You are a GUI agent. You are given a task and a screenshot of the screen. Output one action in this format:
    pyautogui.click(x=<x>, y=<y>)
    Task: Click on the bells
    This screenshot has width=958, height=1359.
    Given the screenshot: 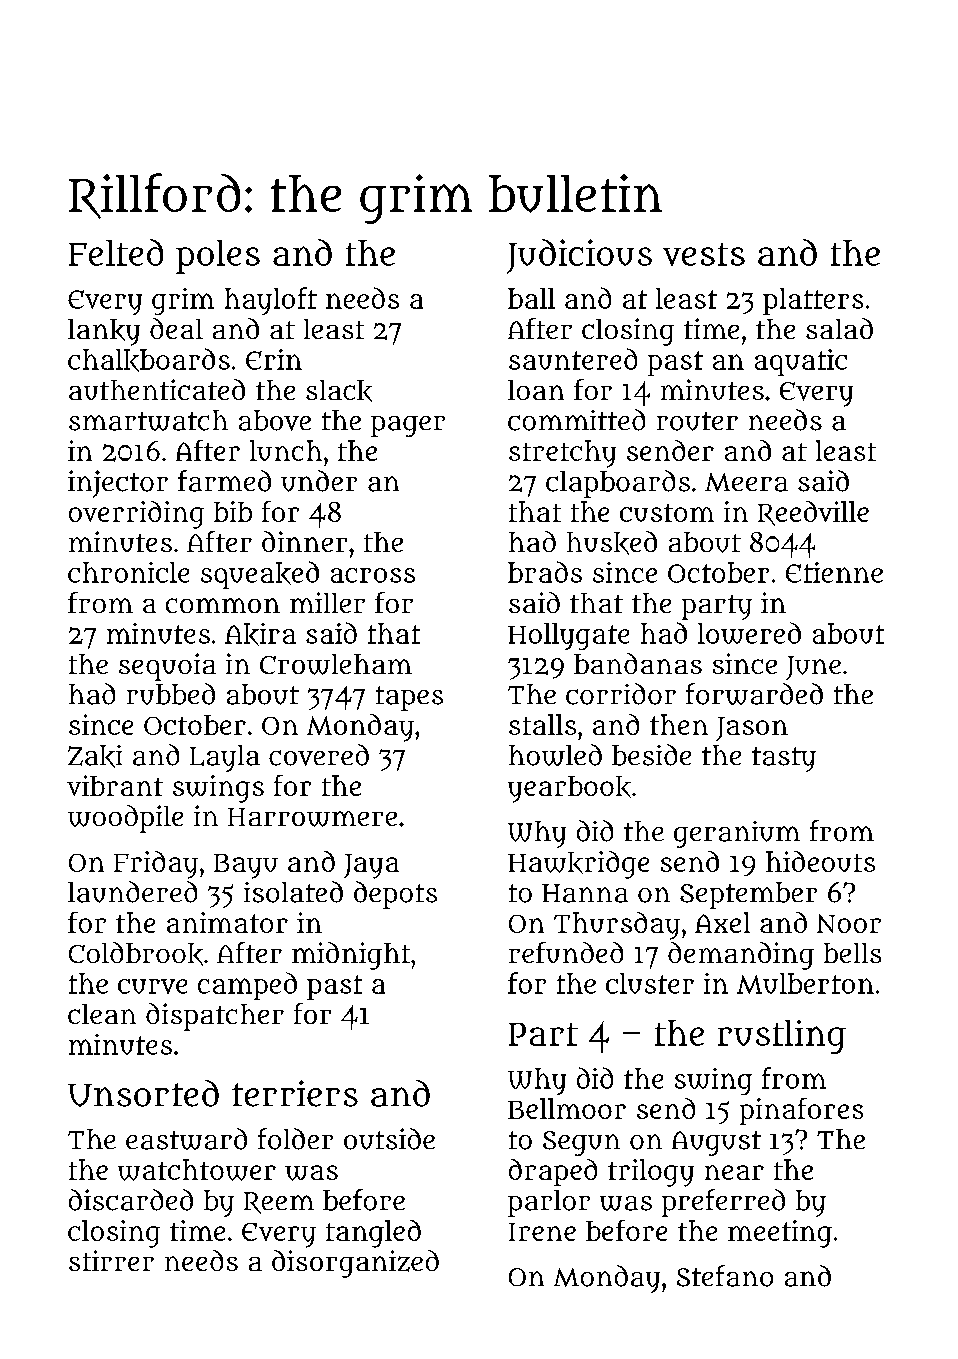 What is the action you would take?
    pyautogui.click(x=852, y=953)
